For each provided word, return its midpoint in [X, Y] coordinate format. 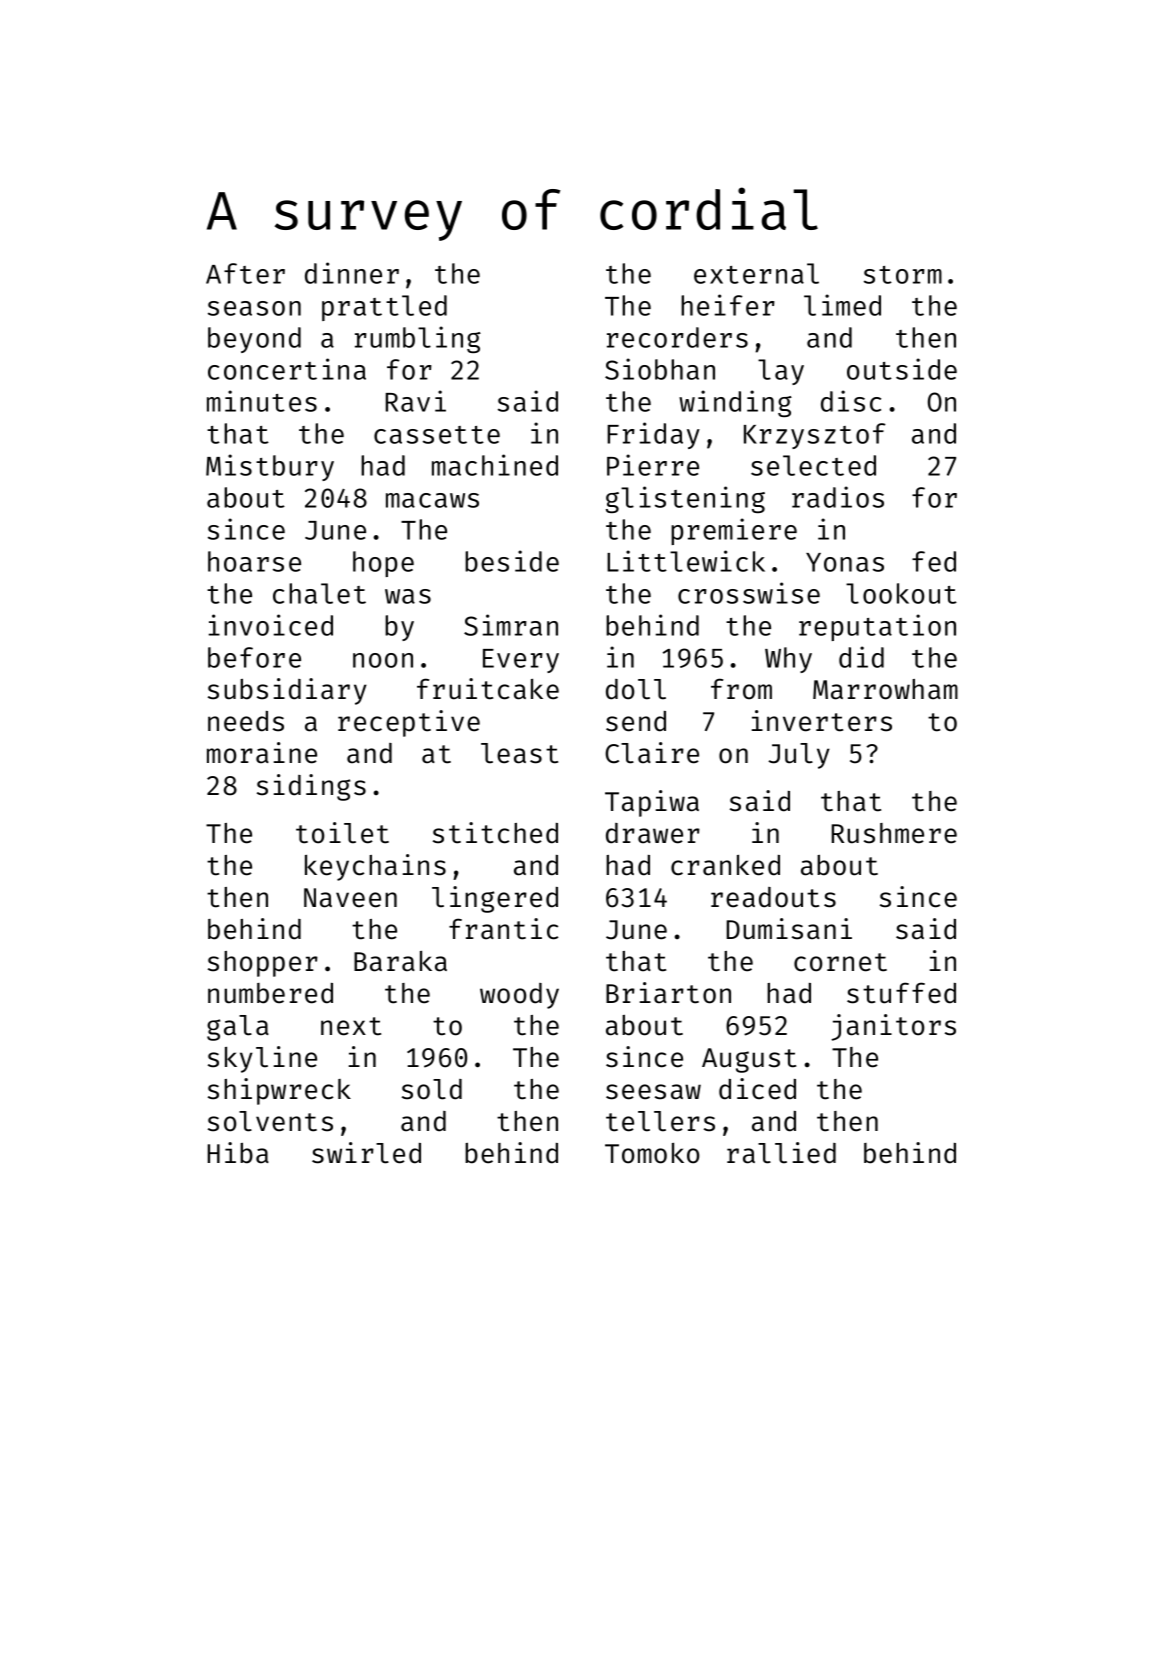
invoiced [271, 625]
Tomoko [652, 1153]
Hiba [238, 1153]
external [756, 273]
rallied [781, 1153]
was [408, 596]
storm [903, 275]
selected [813, 465]
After [245, 273]
